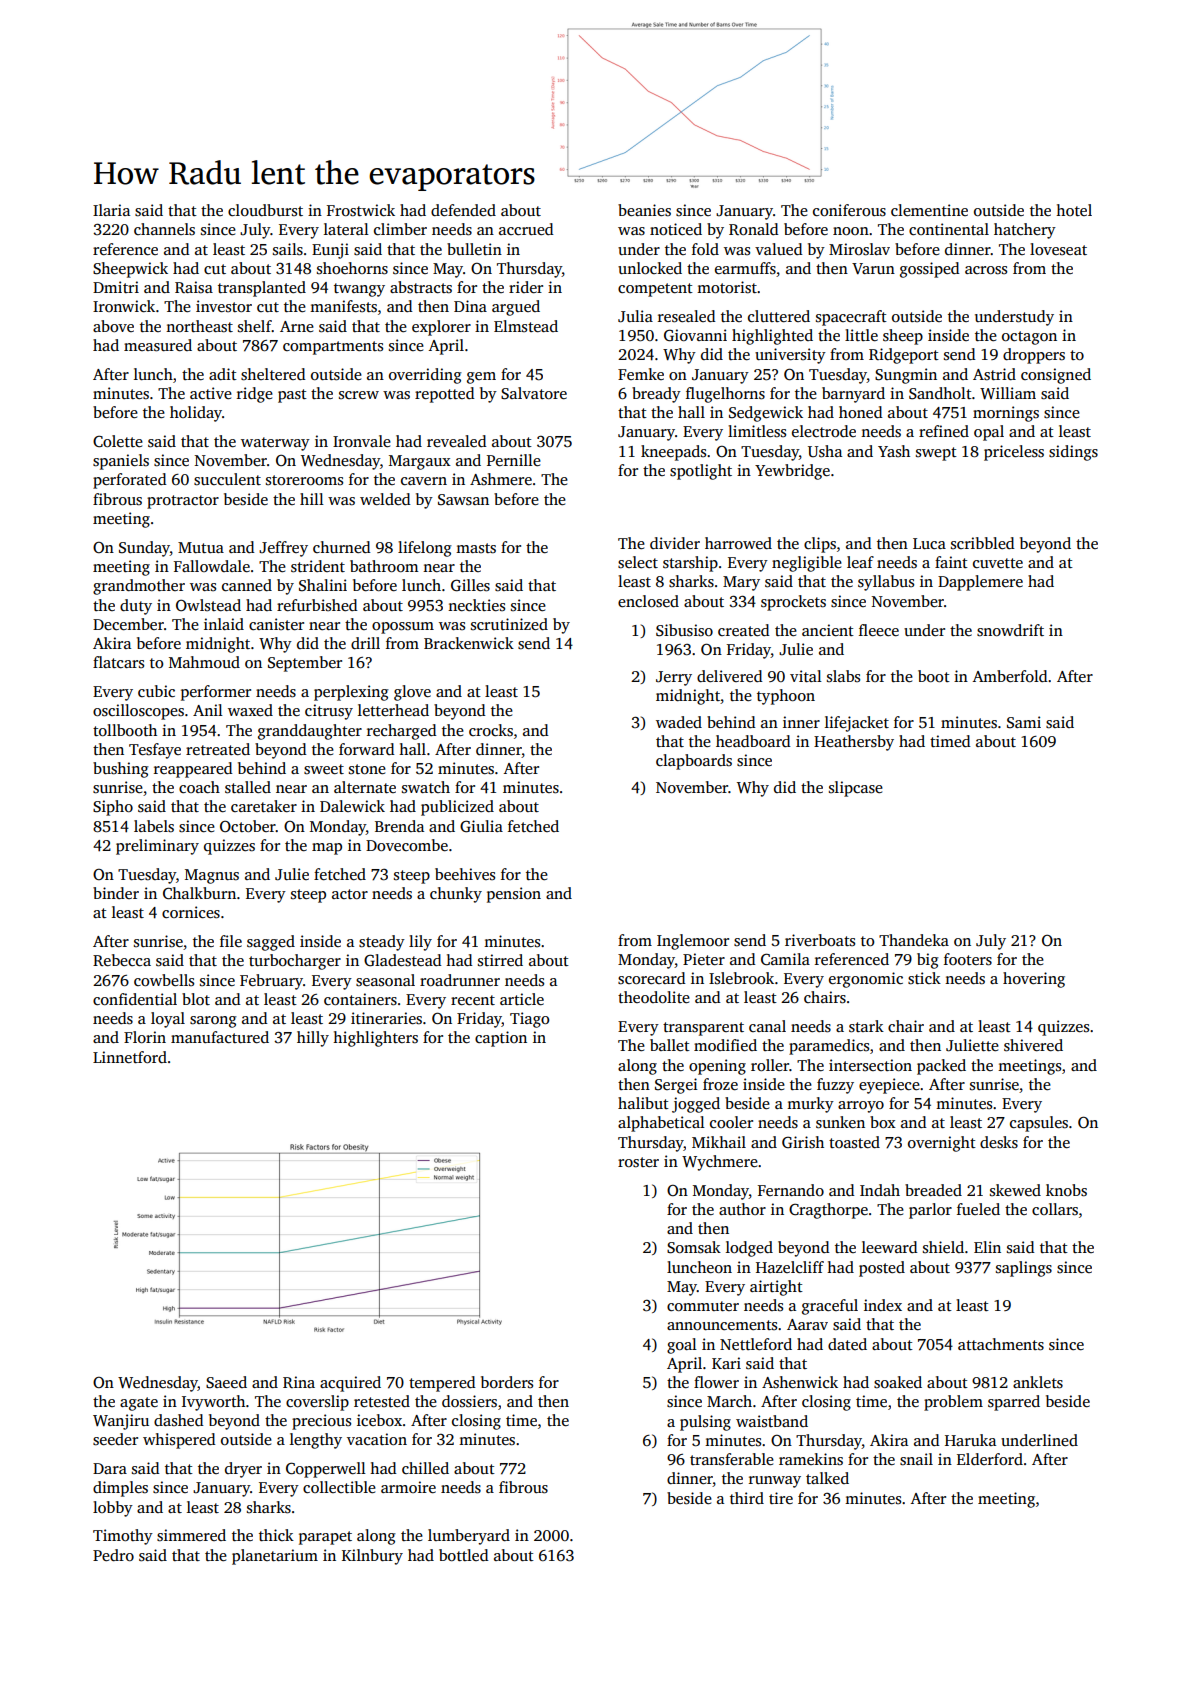  What do you see at coordinates (650, 268) in the image?
I see `unlocked` at bounding box center [650, 268].
